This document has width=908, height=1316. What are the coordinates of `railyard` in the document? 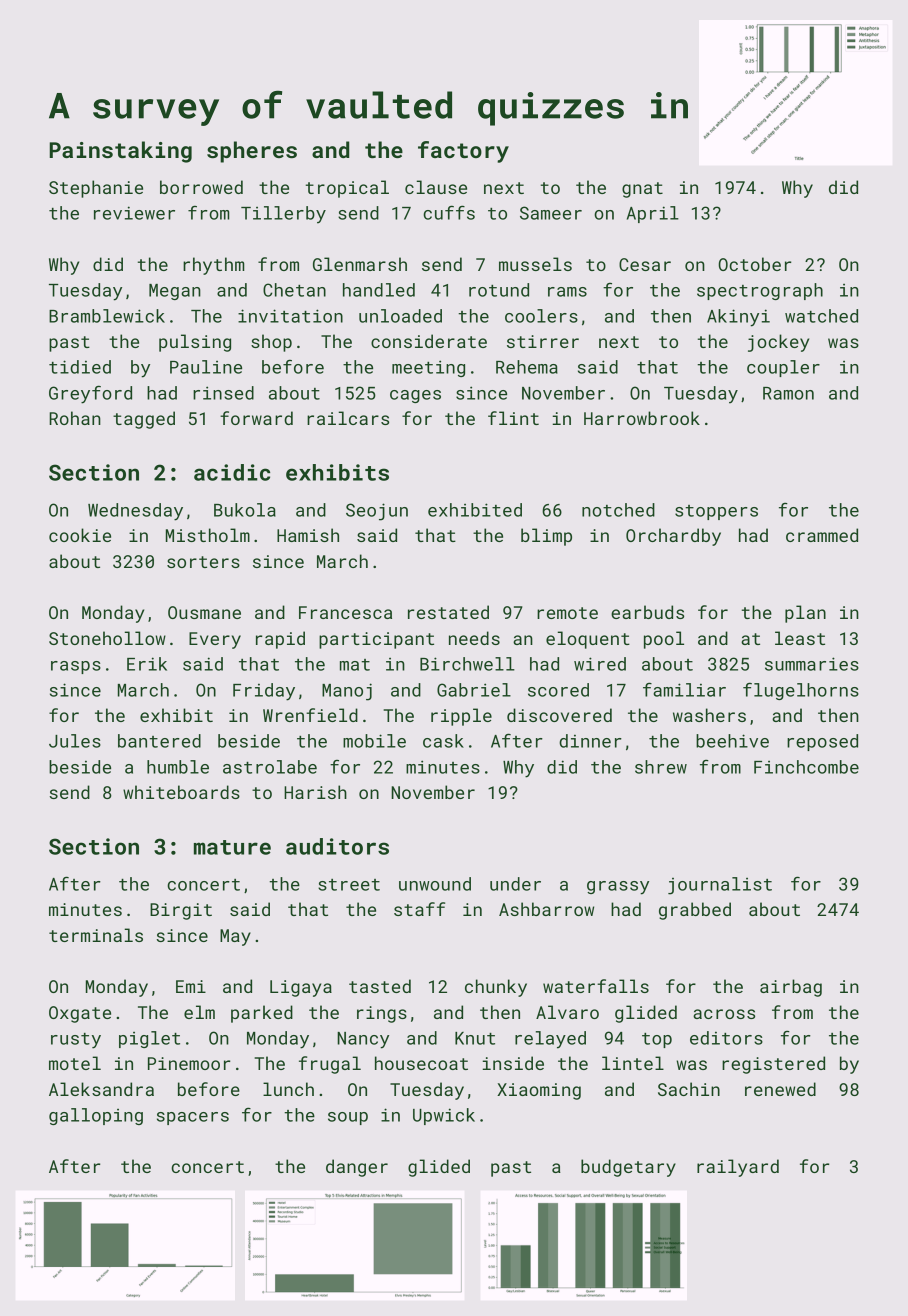 It's located at (738, 1168).
